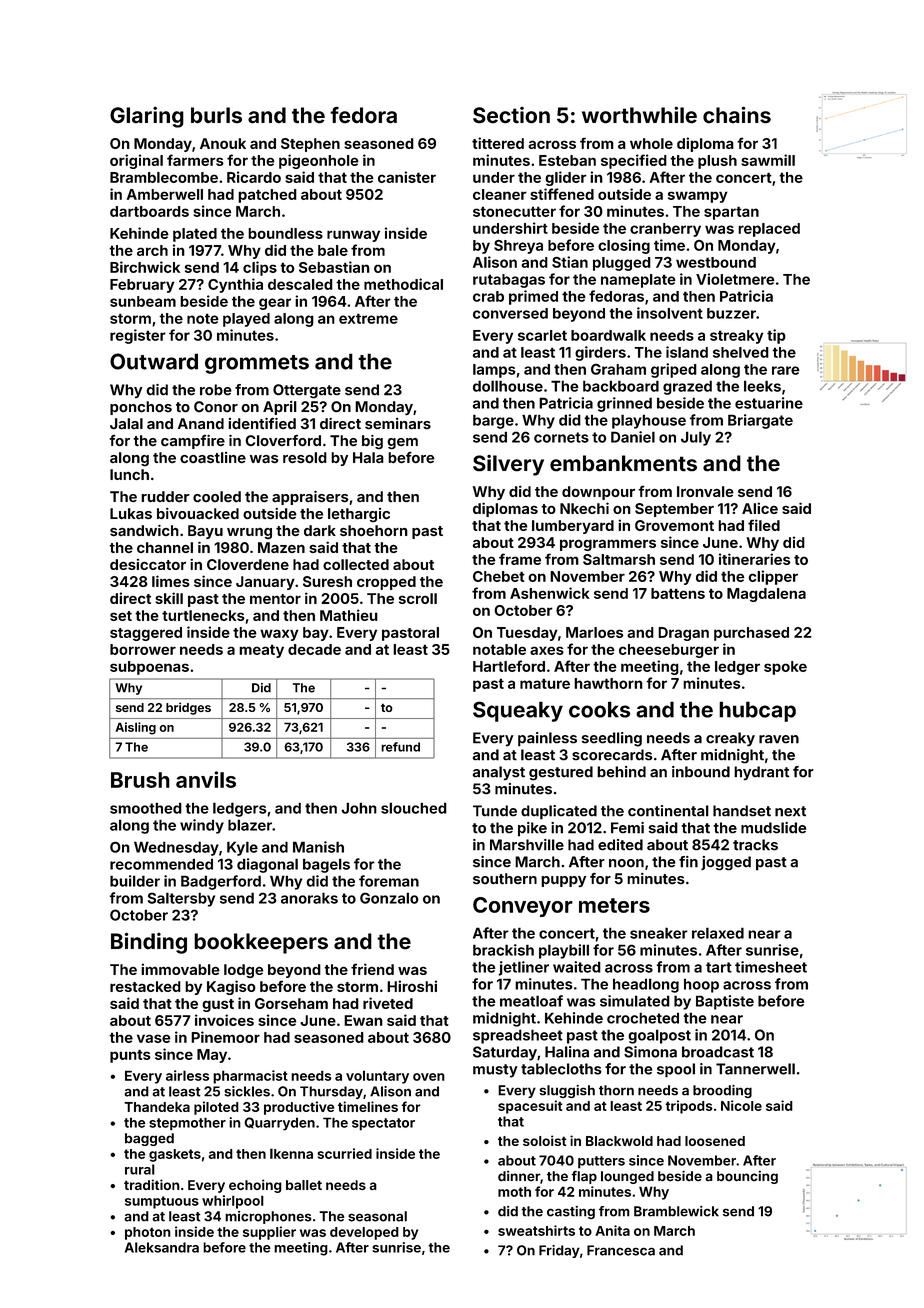  I want to click on swampy, so click(698, 197).
